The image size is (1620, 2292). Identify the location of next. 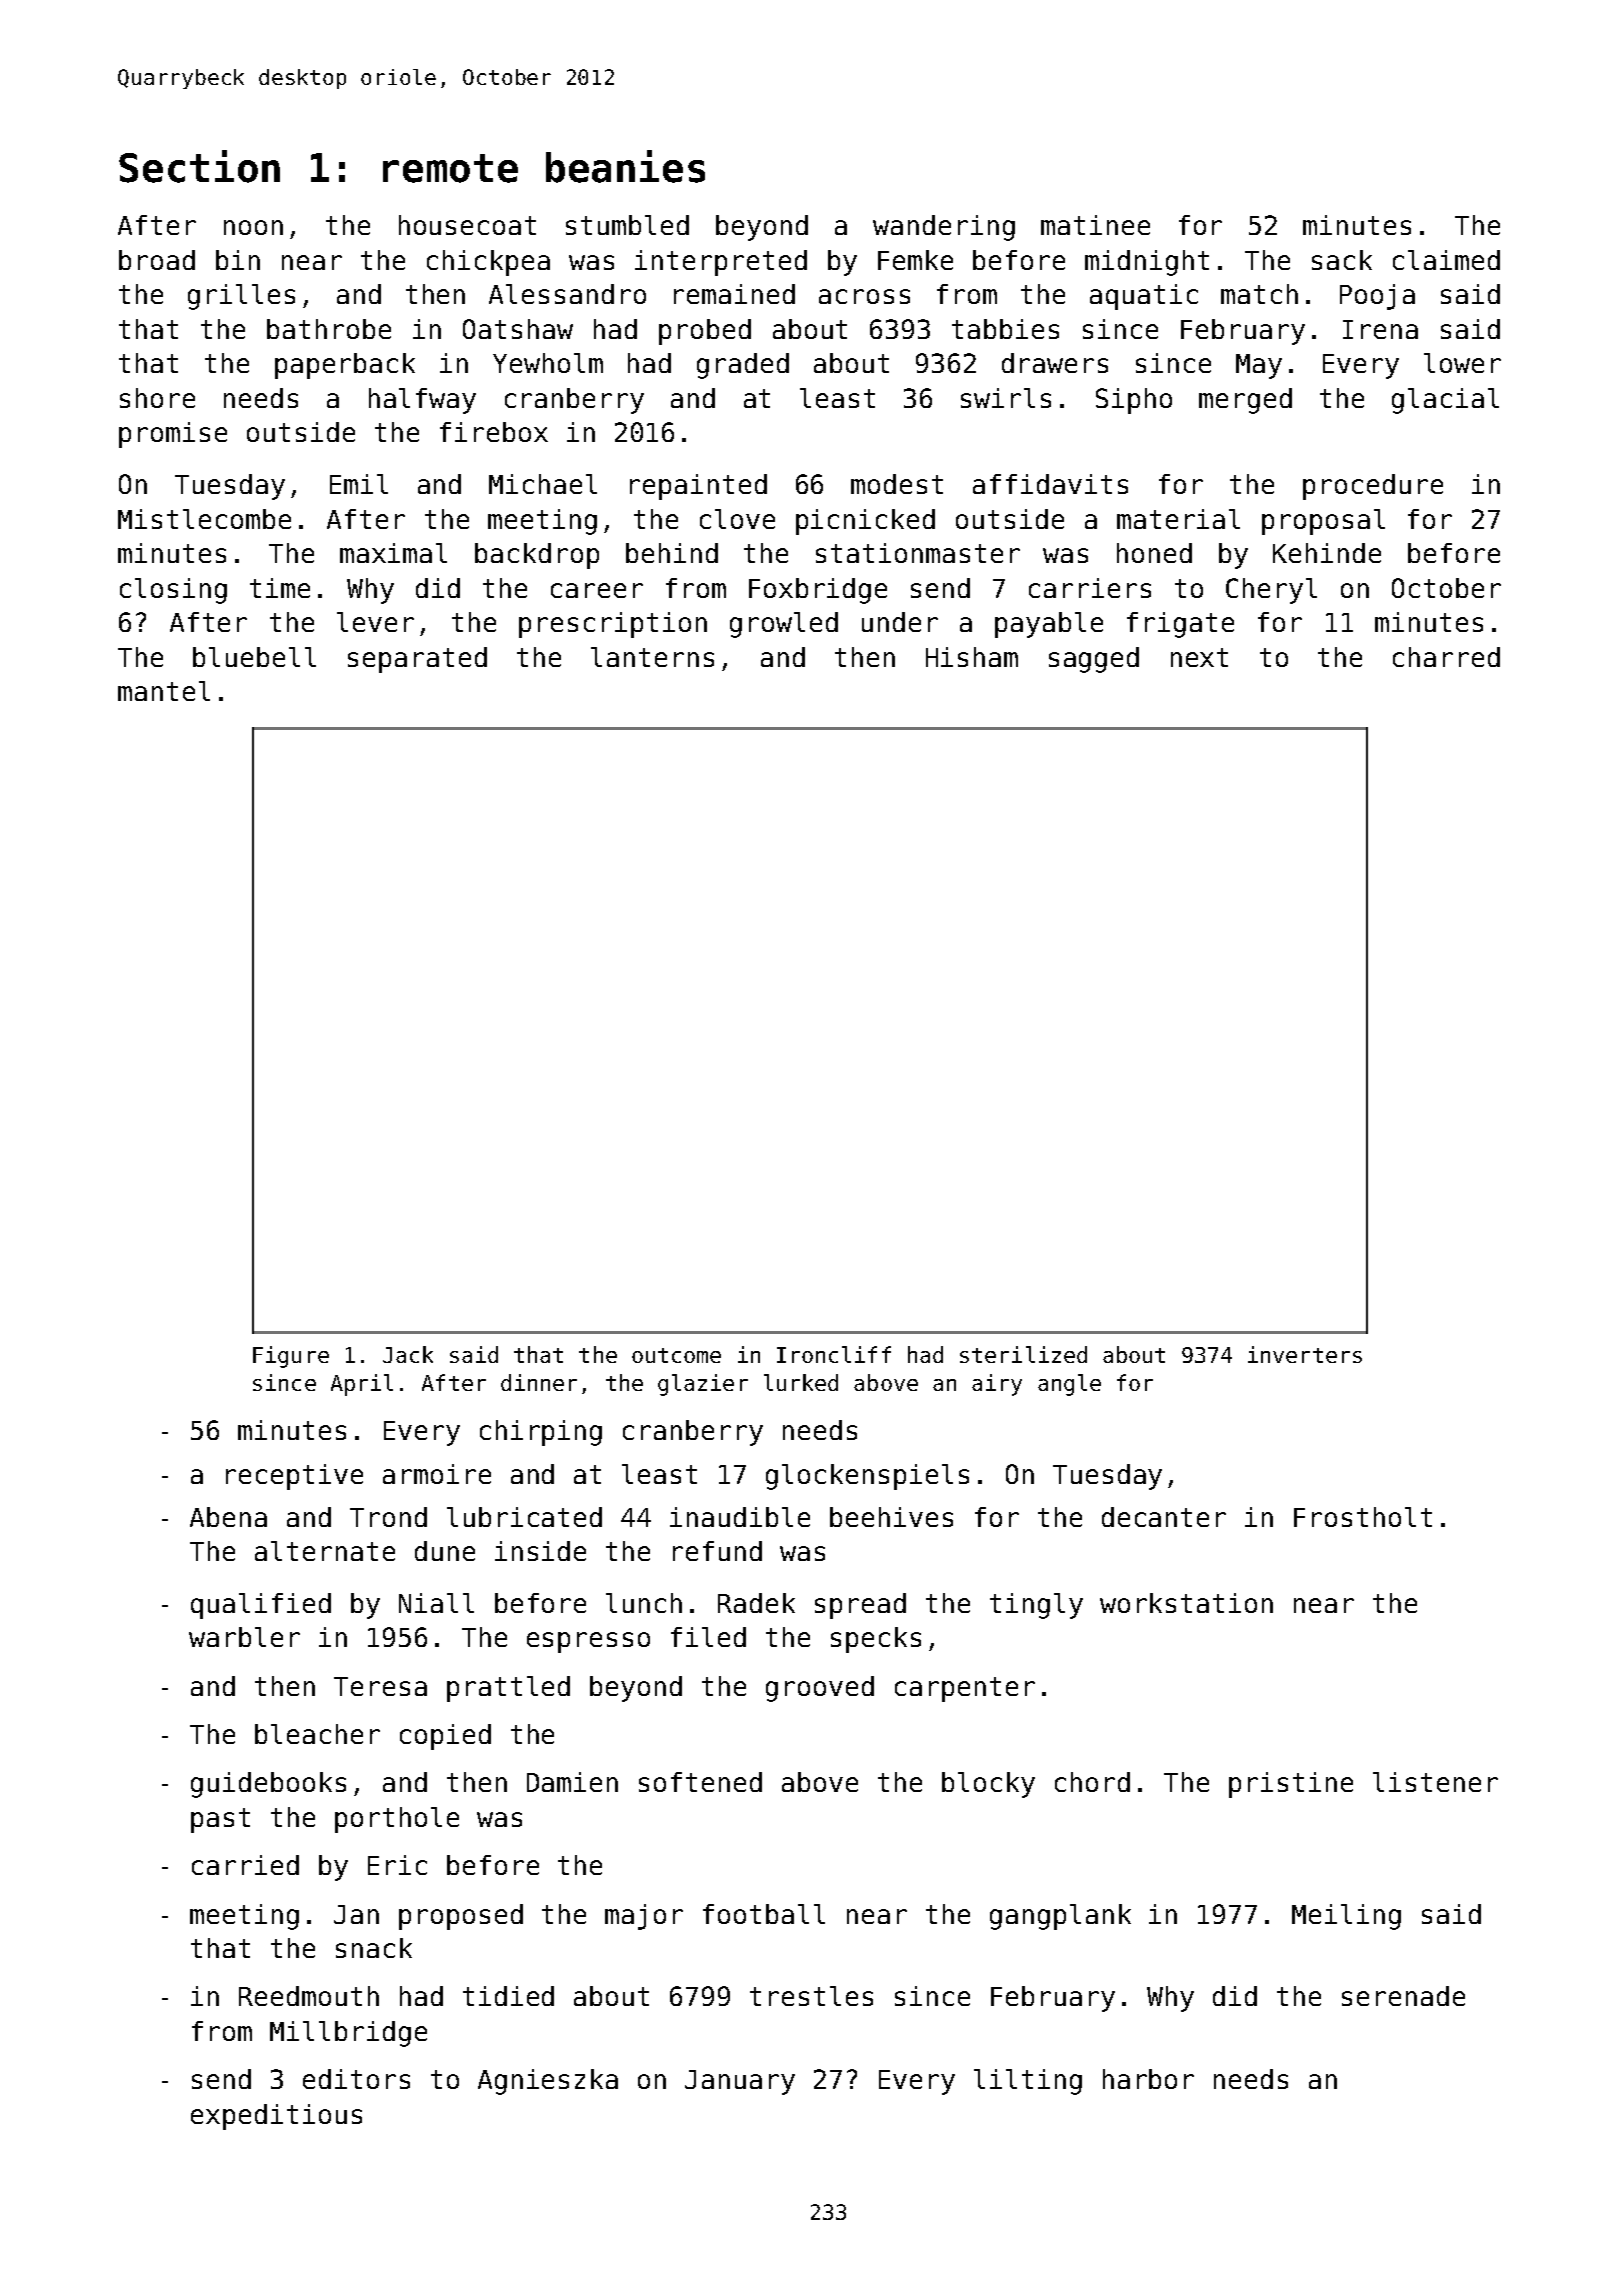
(1199, 657).
